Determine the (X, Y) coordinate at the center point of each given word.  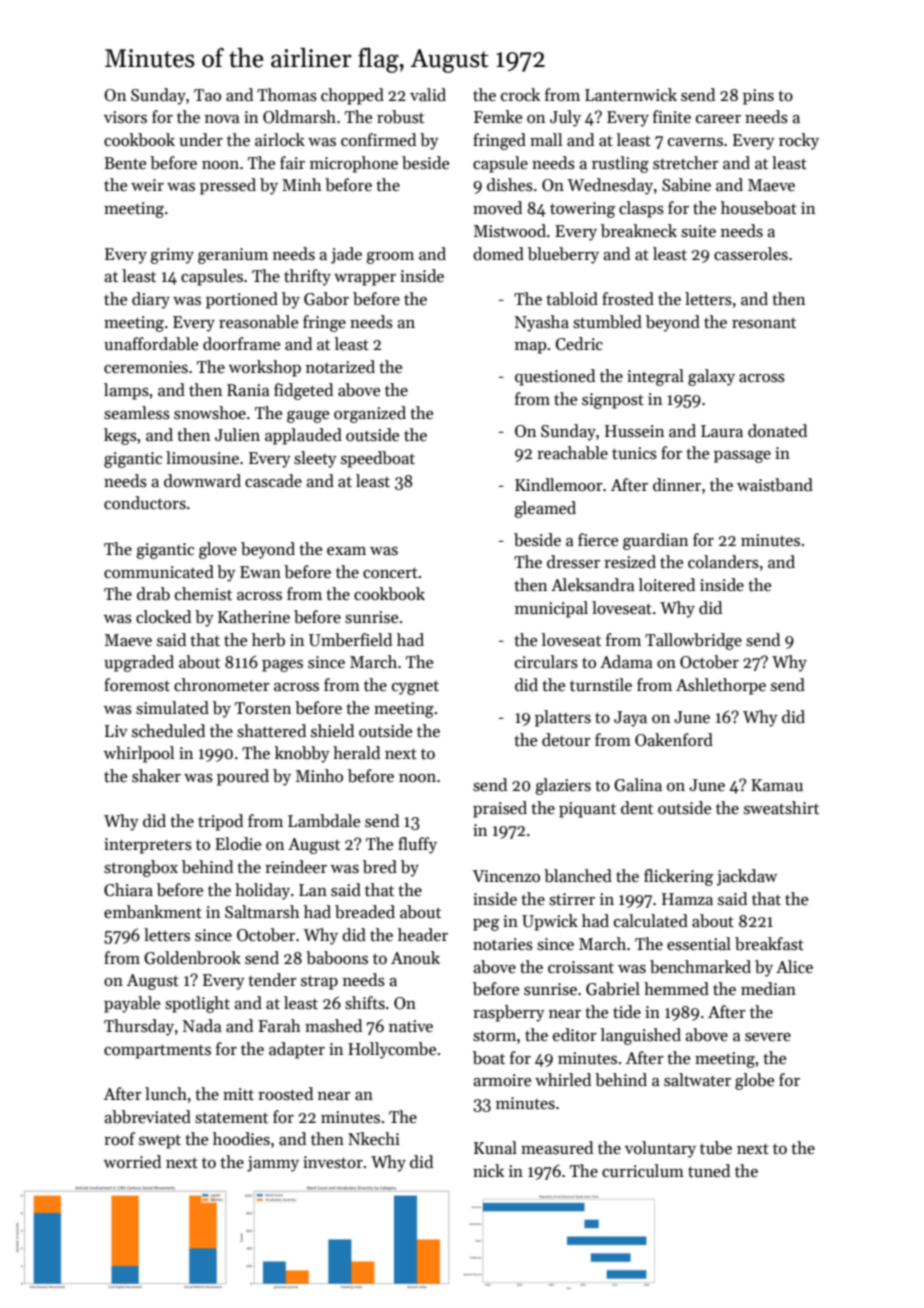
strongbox (141, 868)
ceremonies (146, 367)
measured (557, 1148)
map (530, 348)
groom (390, 258)
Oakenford (674, 740)
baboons (337, 958)
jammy (273, 1164)
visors (125, 117)
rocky (799, 141)
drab (153, 594)
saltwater (697, 1080)
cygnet (415, 688)
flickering (678, 877)
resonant (764, 323)
